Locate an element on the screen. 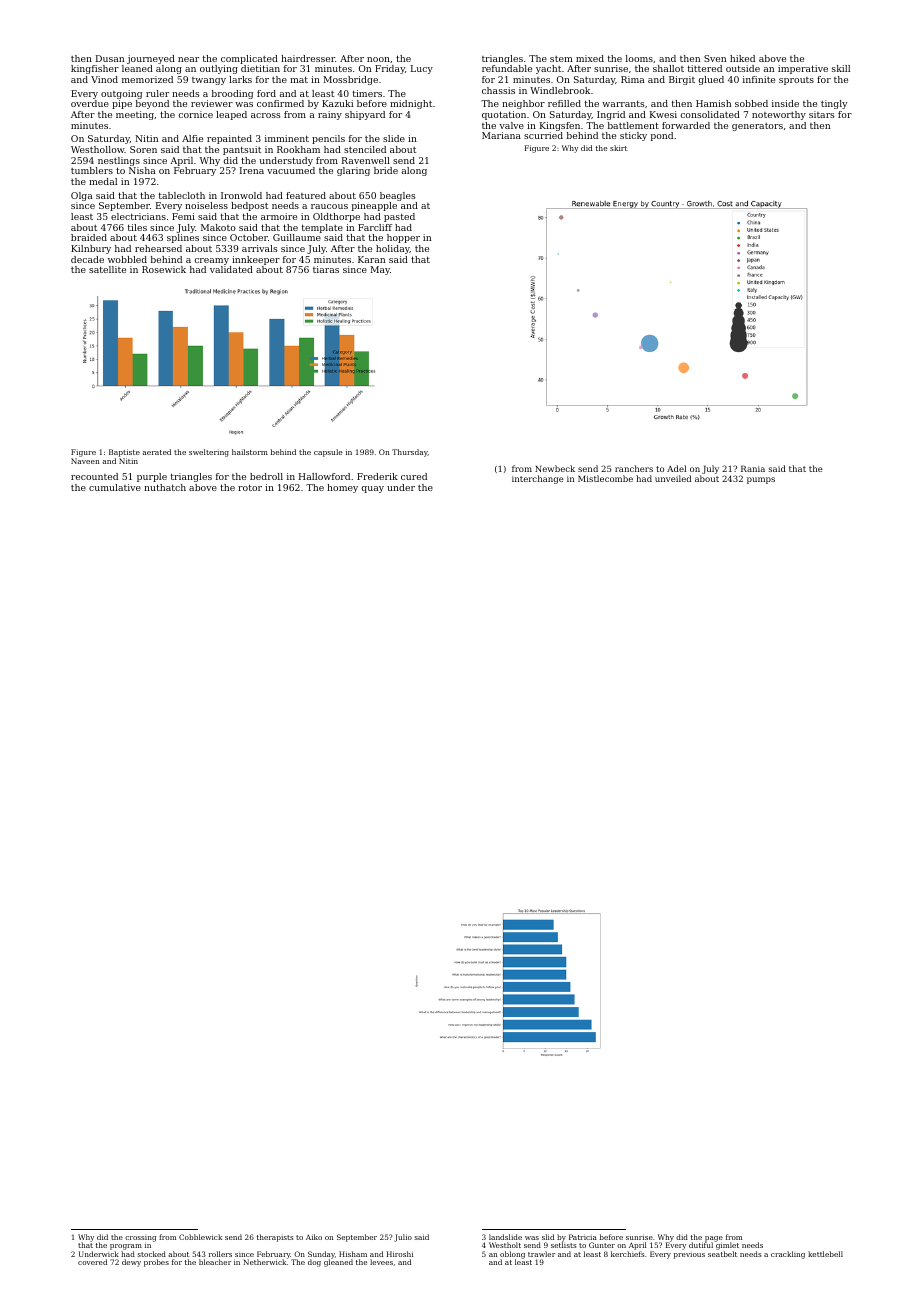 This screenshot has height=1308, width=924. pumps is located at coordinates (761, 480).
